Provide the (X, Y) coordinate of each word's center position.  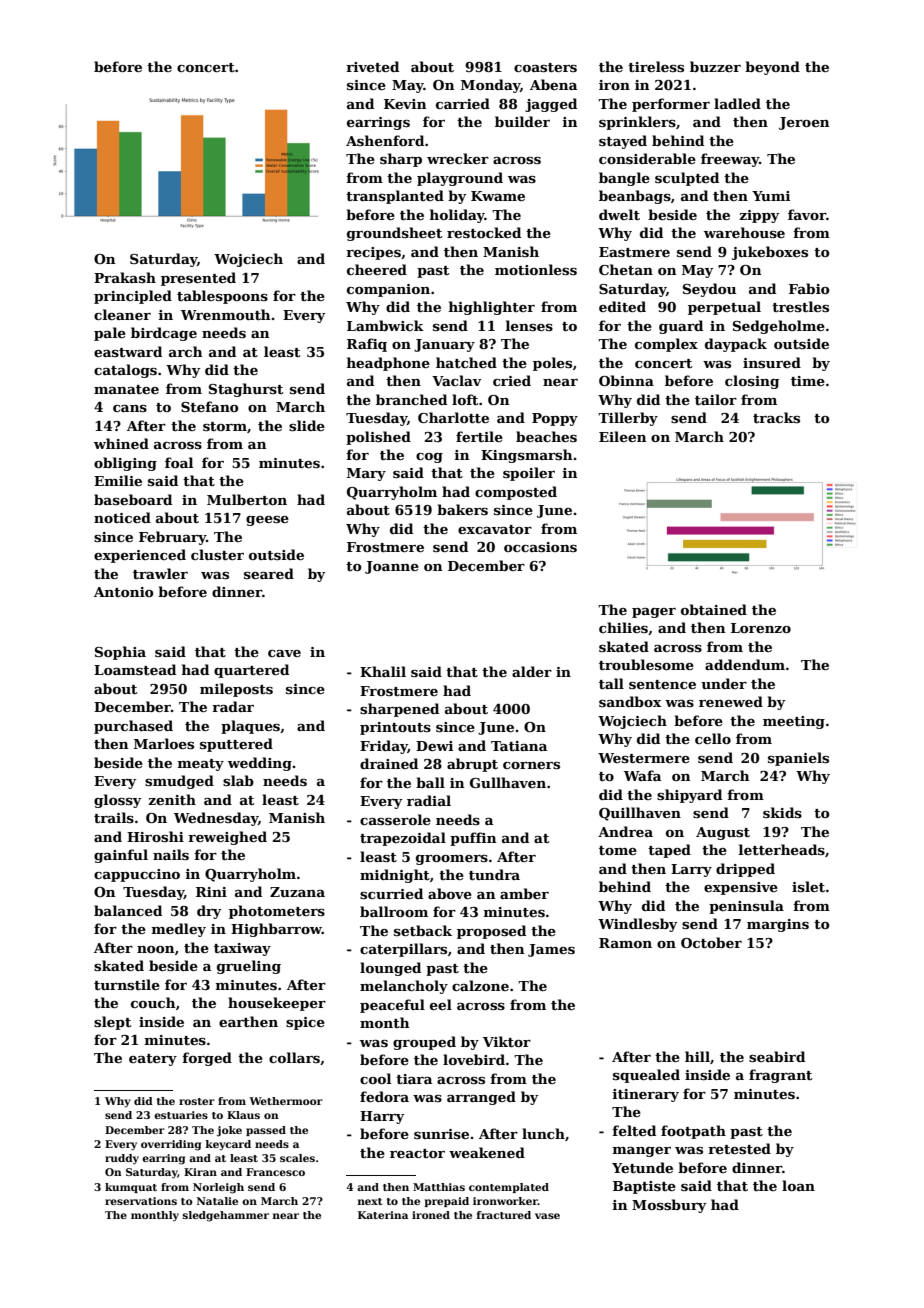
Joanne (392, 567)
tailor (716, 399)
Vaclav (457, 380)
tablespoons (222, 297)
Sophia (120, 653)
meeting (794, 722)
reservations (141, 1201)
